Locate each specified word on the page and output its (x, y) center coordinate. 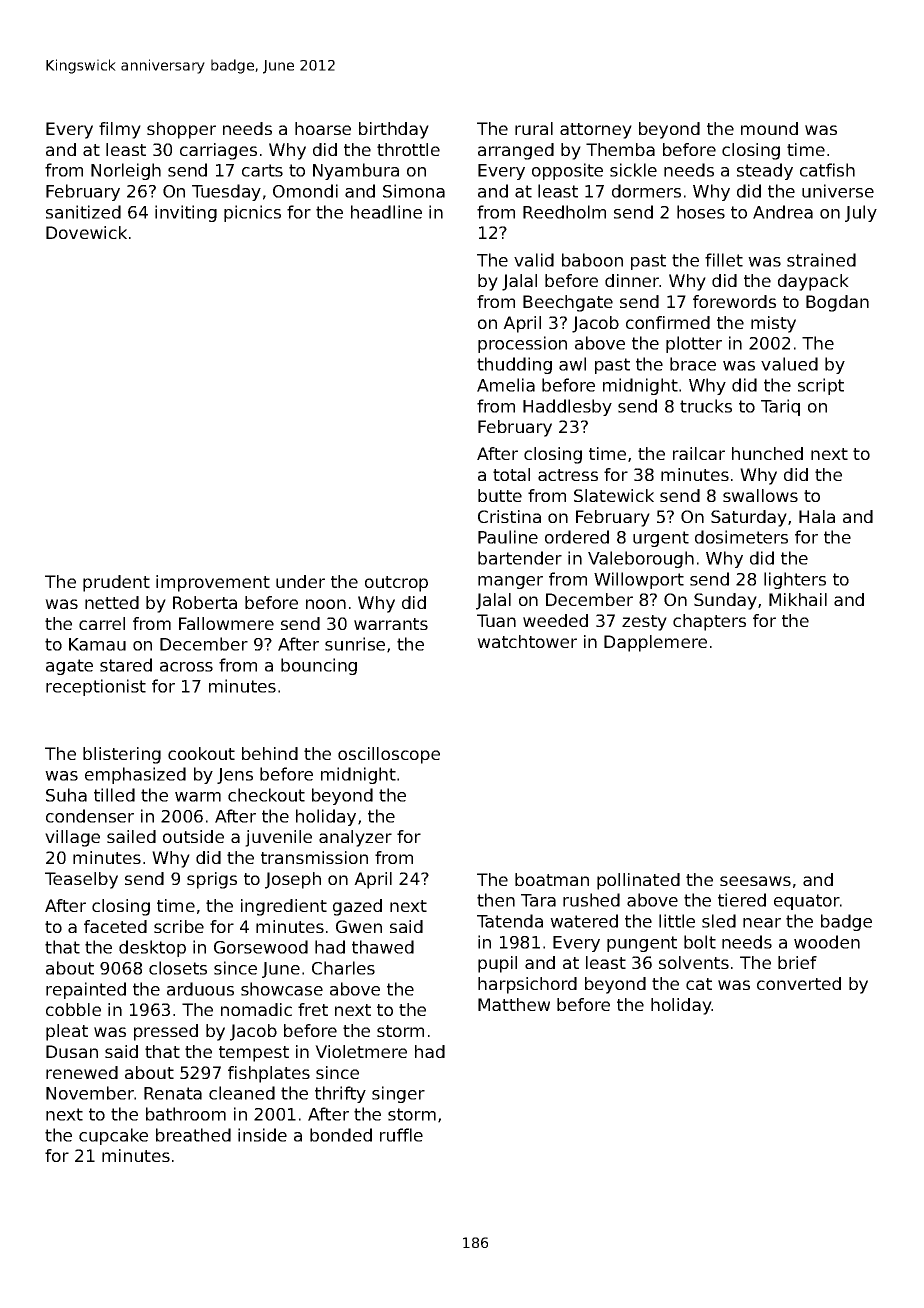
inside (262, 1135)
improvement (213, 583)
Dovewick (86, 232)
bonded (341, 1135)
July (861, 213)
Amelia (506, 385)
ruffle (401, 1135)
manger (510, 582)
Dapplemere (655, 643)
